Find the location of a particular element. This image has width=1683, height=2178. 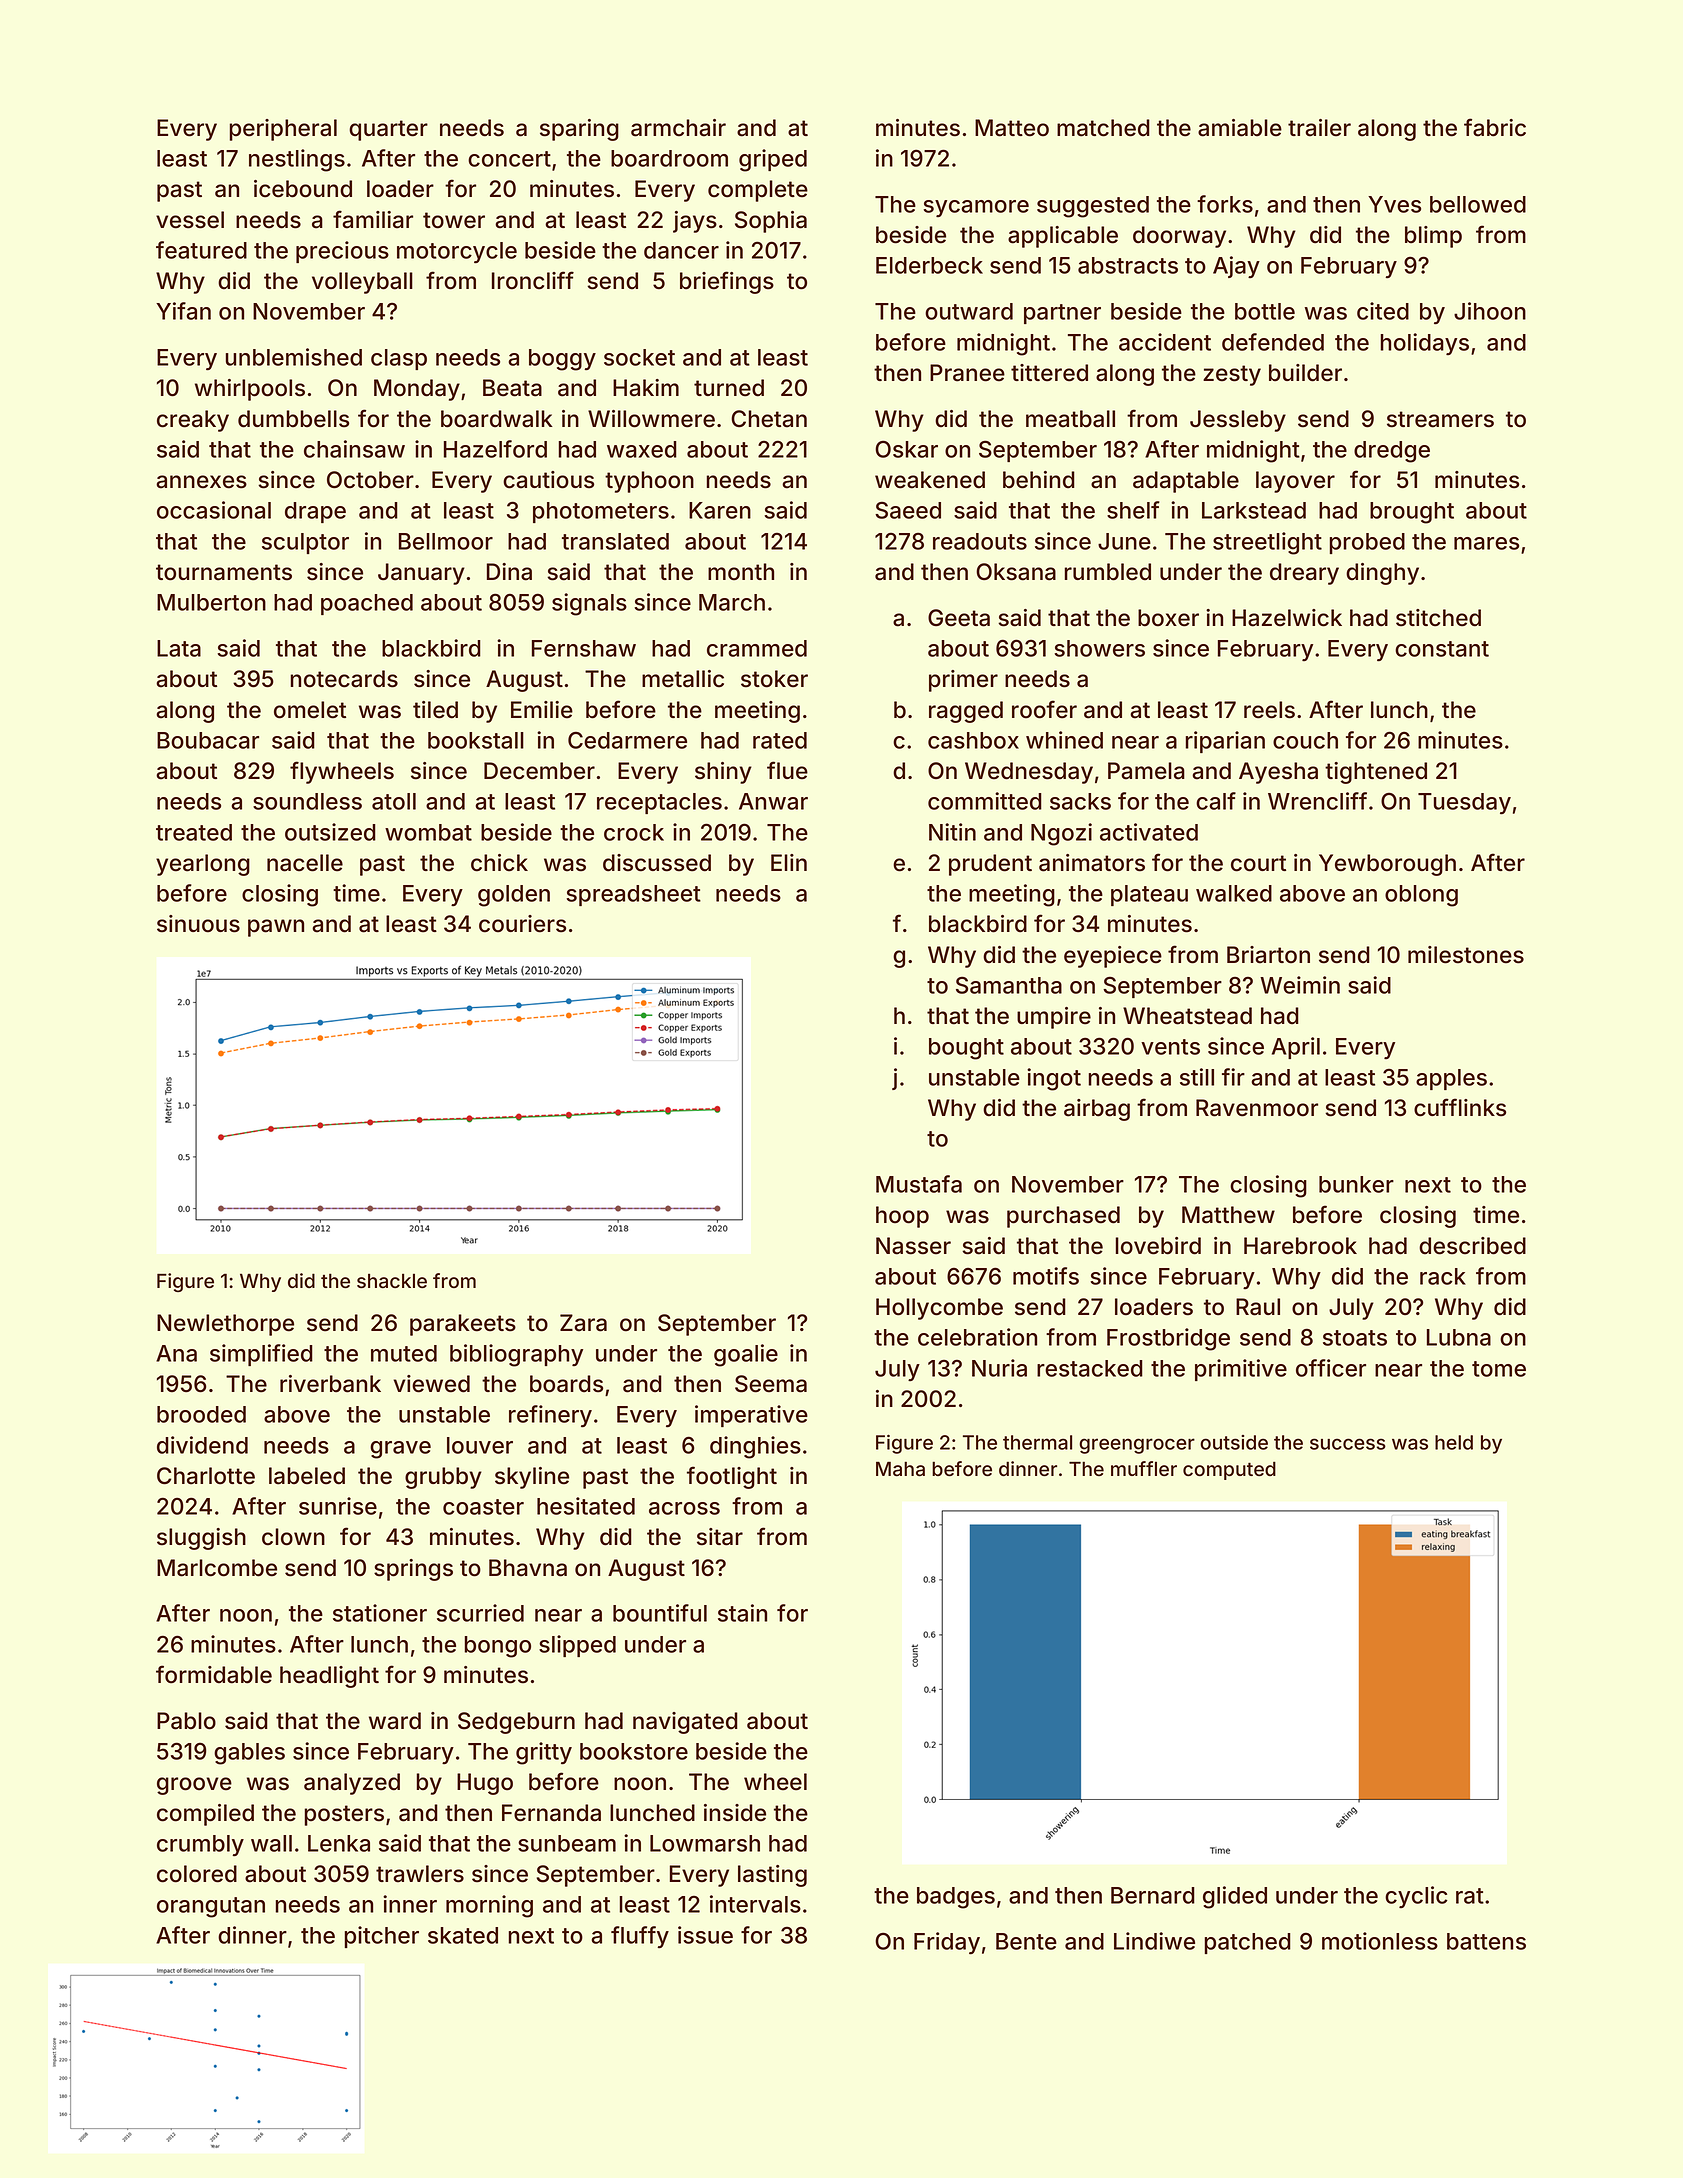

issue is located at coordinates (705, 1935).
